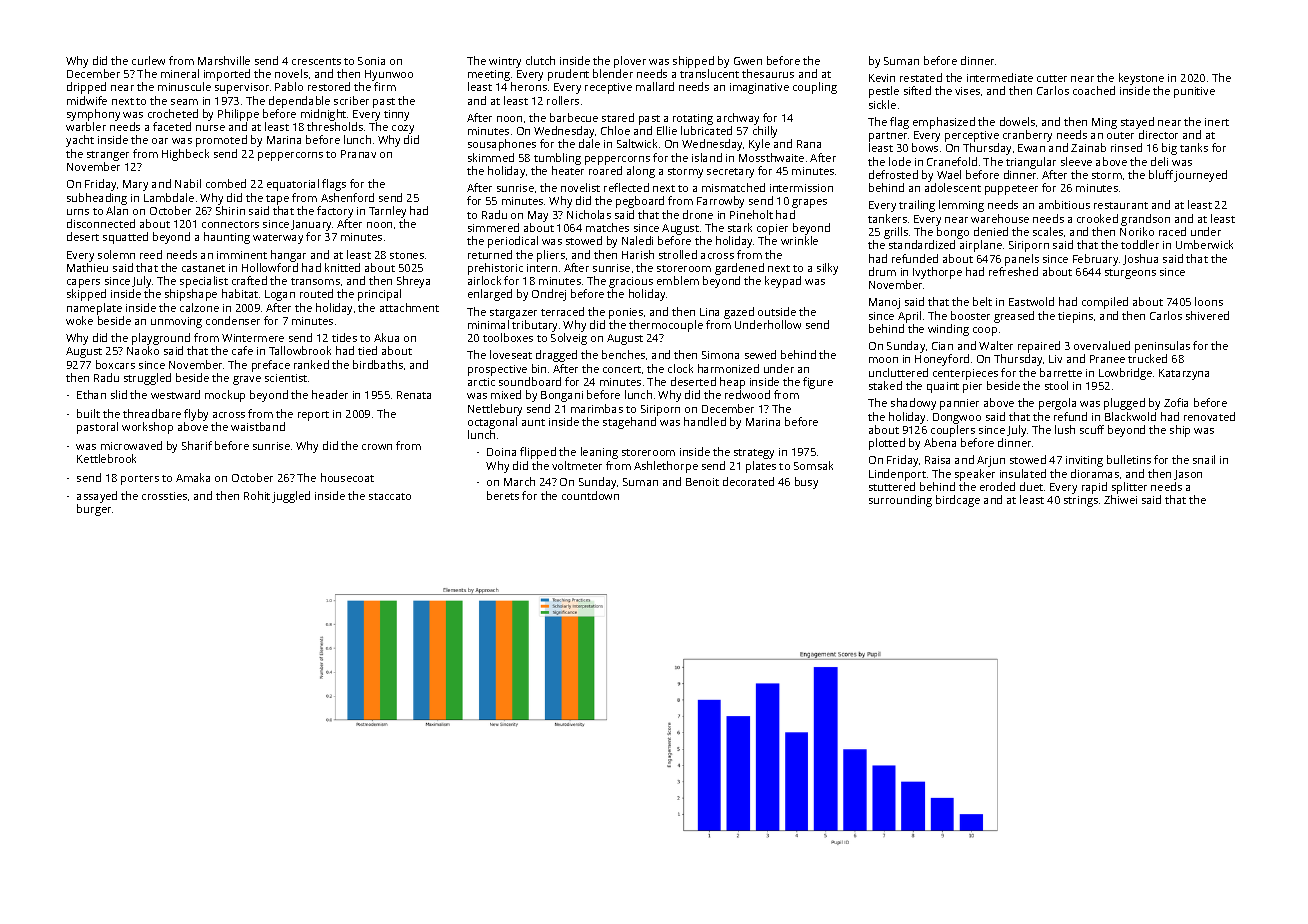  What do you see at coordinates (569, 339) in the image?
I see `Solveig` at bounding box center [569, 339].
